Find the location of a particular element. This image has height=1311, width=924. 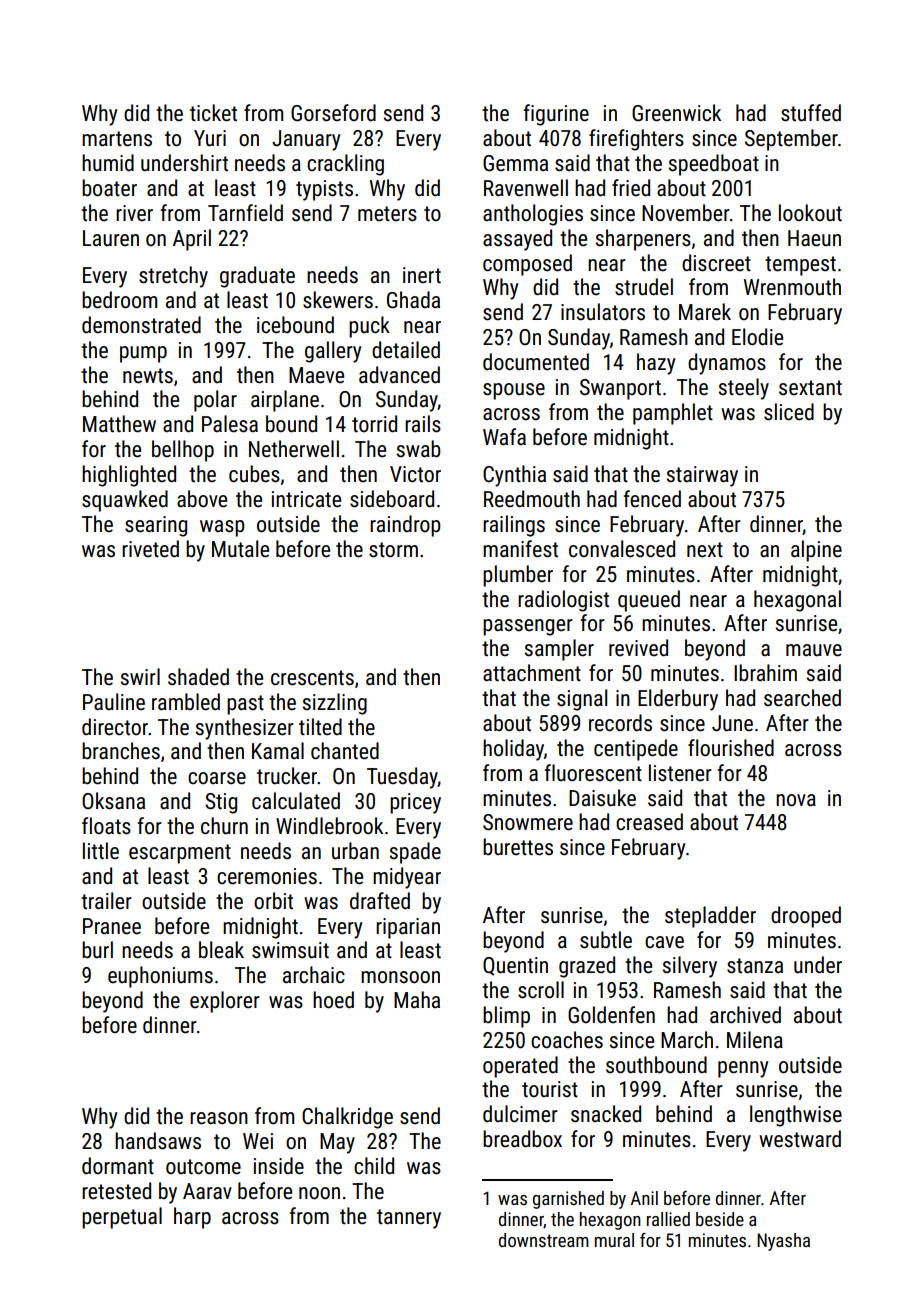

stuffed is located at coordinates (811, 113).
